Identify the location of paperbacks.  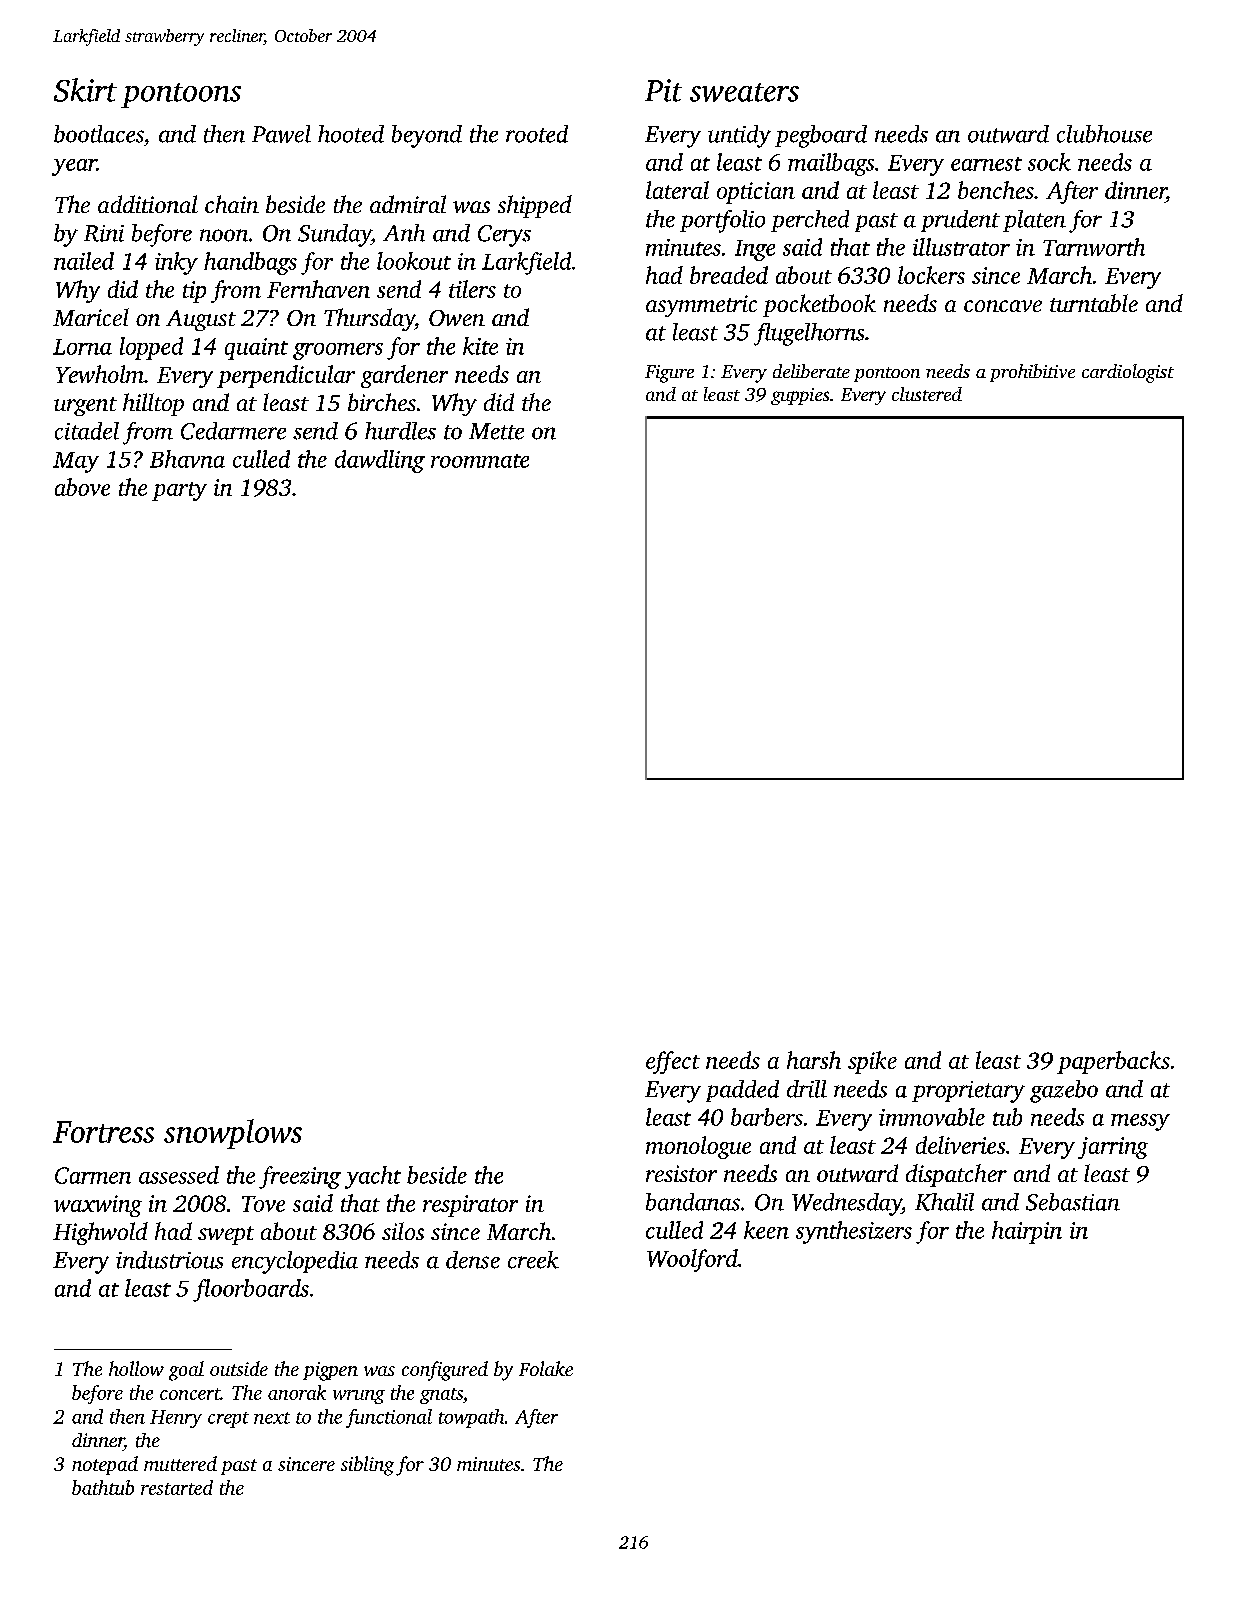
(1113, 1062).
